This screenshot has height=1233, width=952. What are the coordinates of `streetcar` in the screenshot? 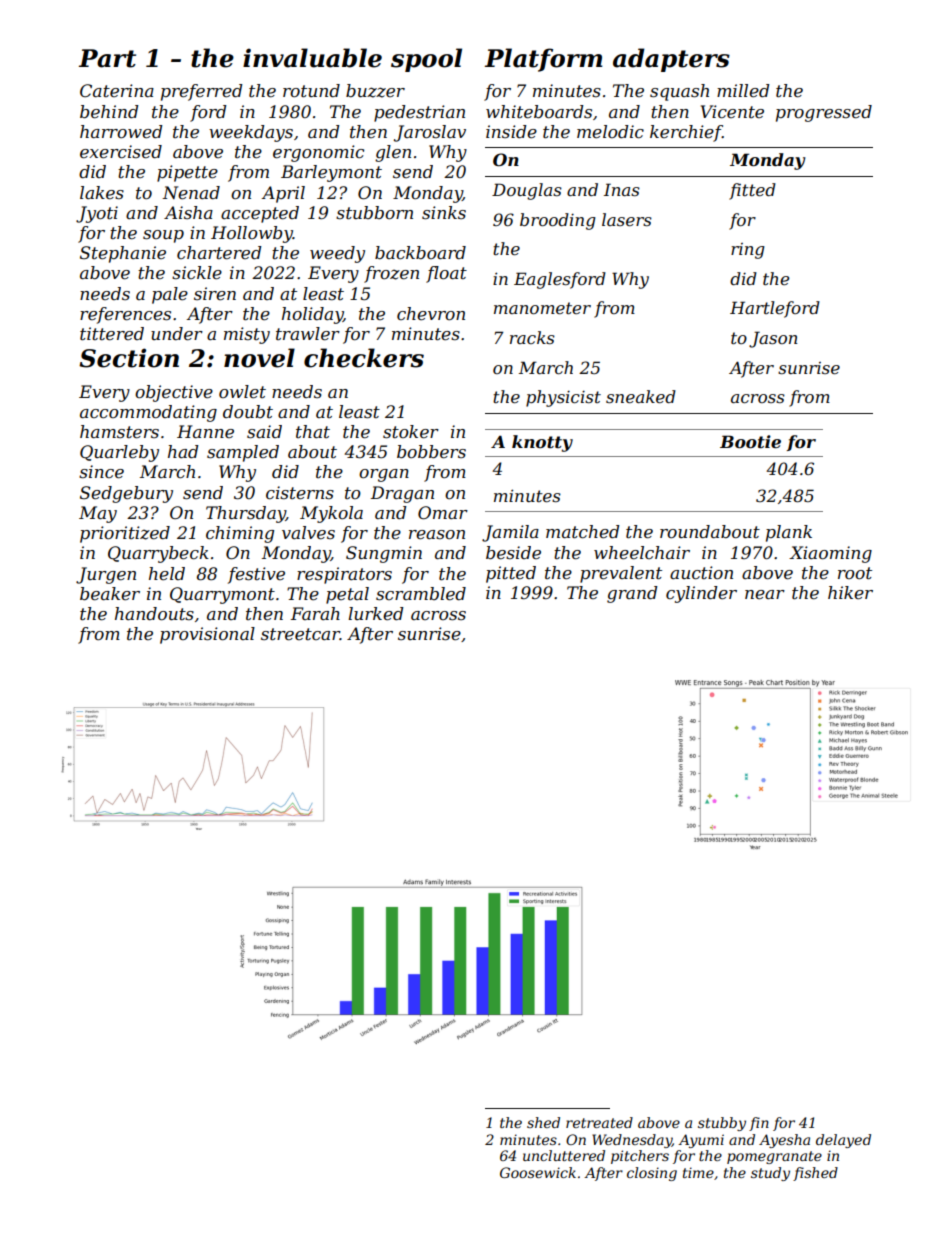 It's located at (300, 634).
